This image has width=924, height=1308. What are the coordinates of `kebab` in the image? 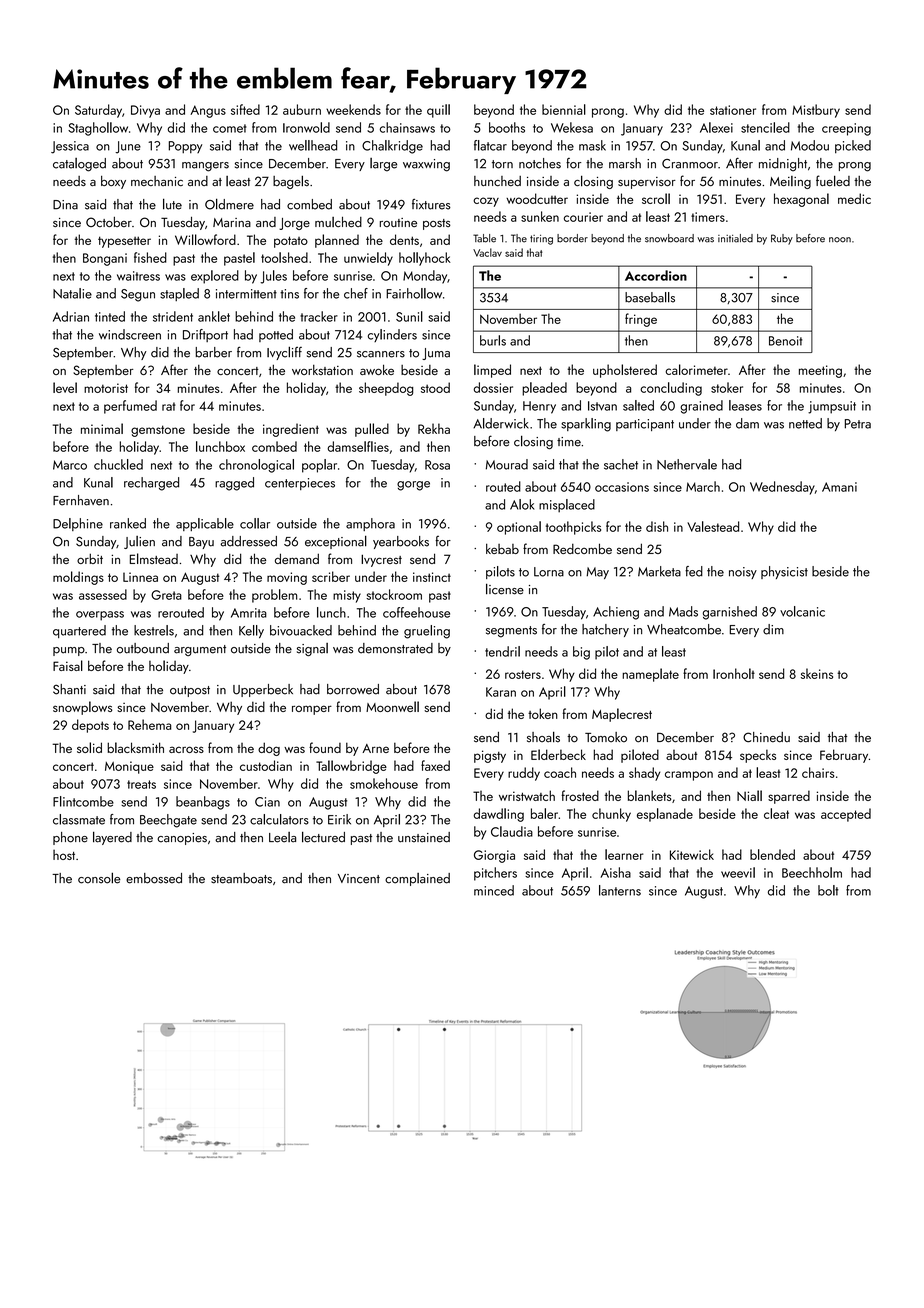 It's located at (502, 548).
